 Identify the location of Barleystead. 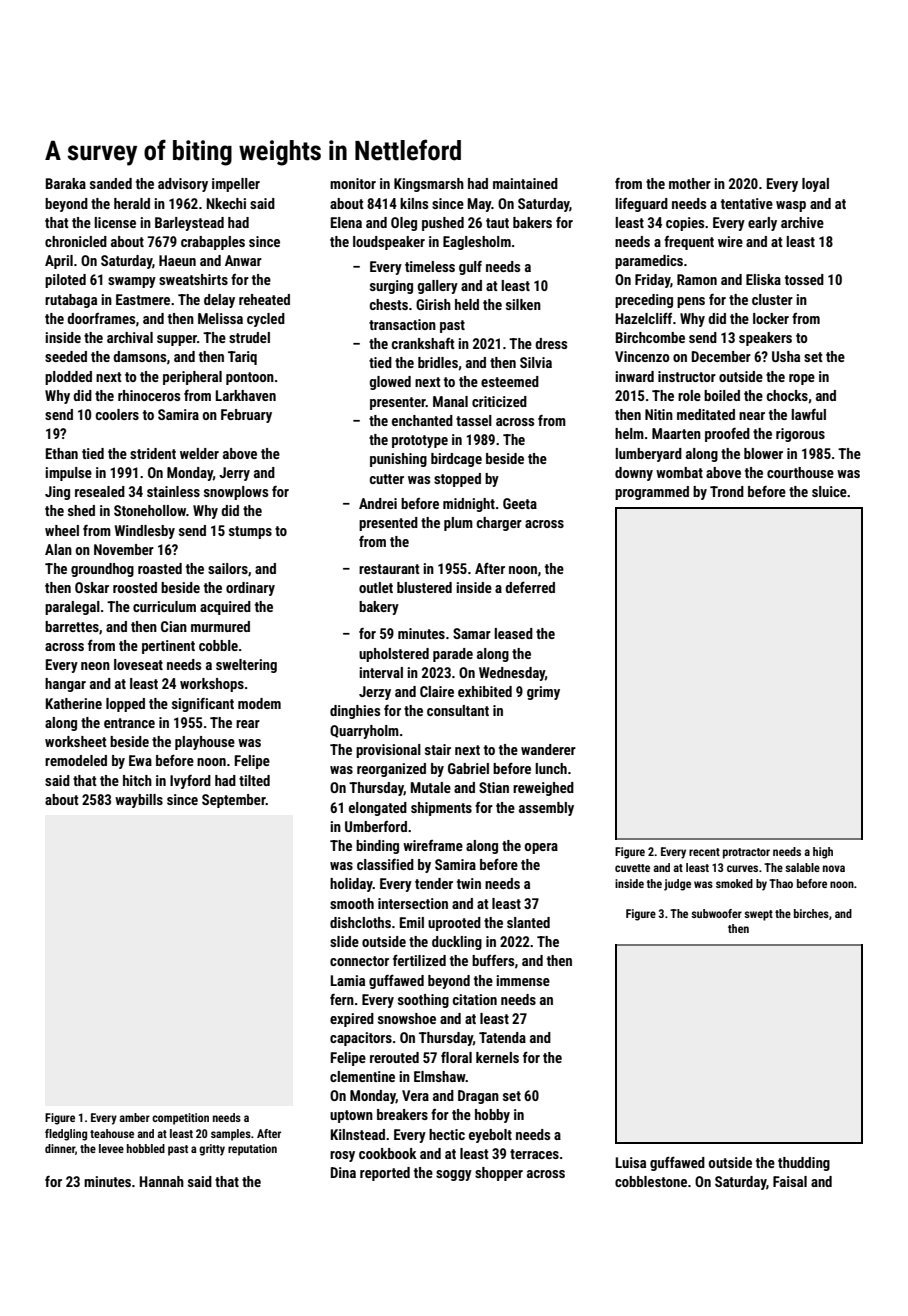
(189, 224).
